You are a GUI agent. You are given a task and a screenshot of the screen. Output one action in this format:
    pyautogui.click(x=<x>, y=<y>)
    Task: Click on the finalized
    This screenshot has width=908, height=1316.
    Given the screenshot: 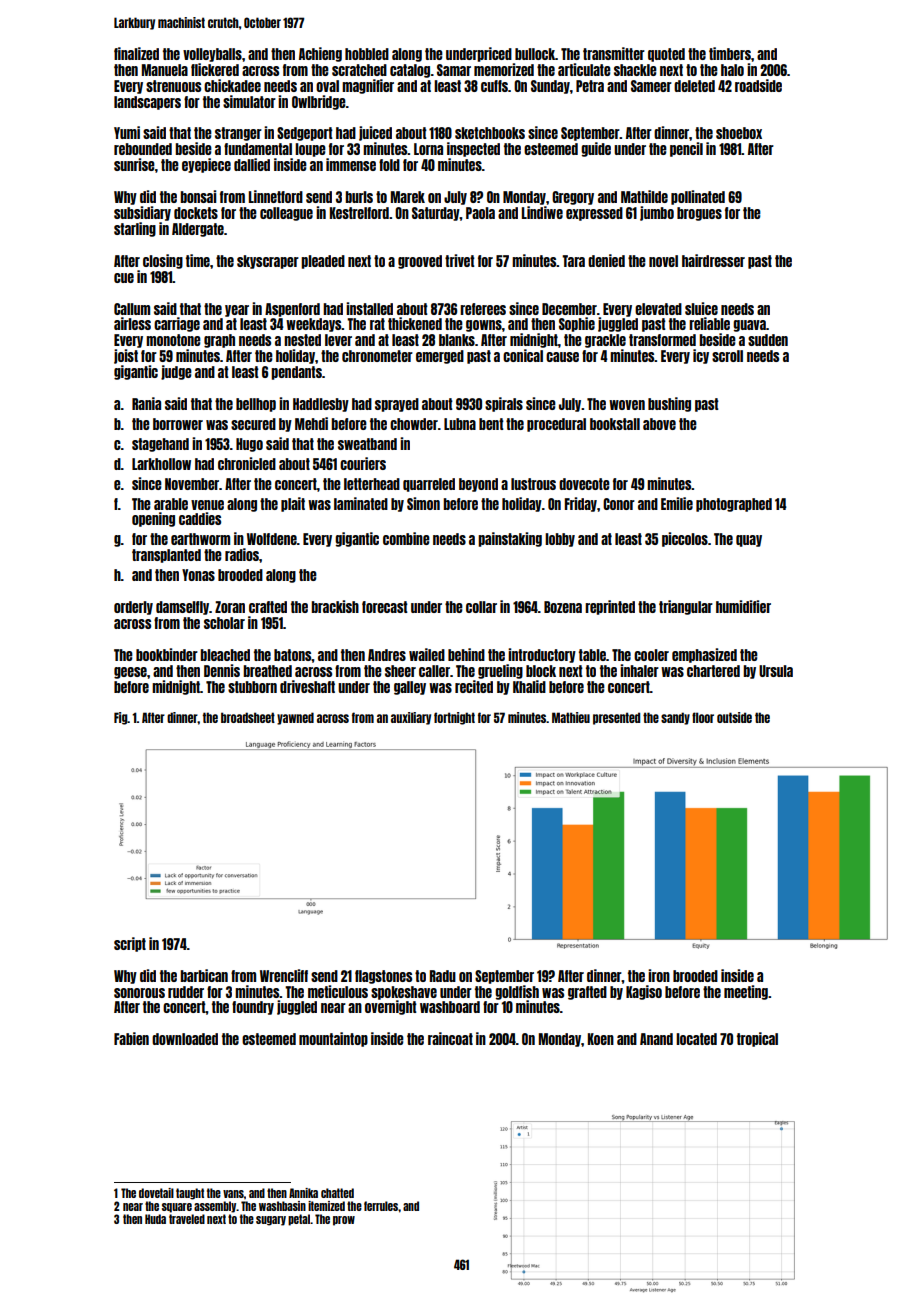 What is the action you would take?
    pyautogui.click(x=136, y=53)
